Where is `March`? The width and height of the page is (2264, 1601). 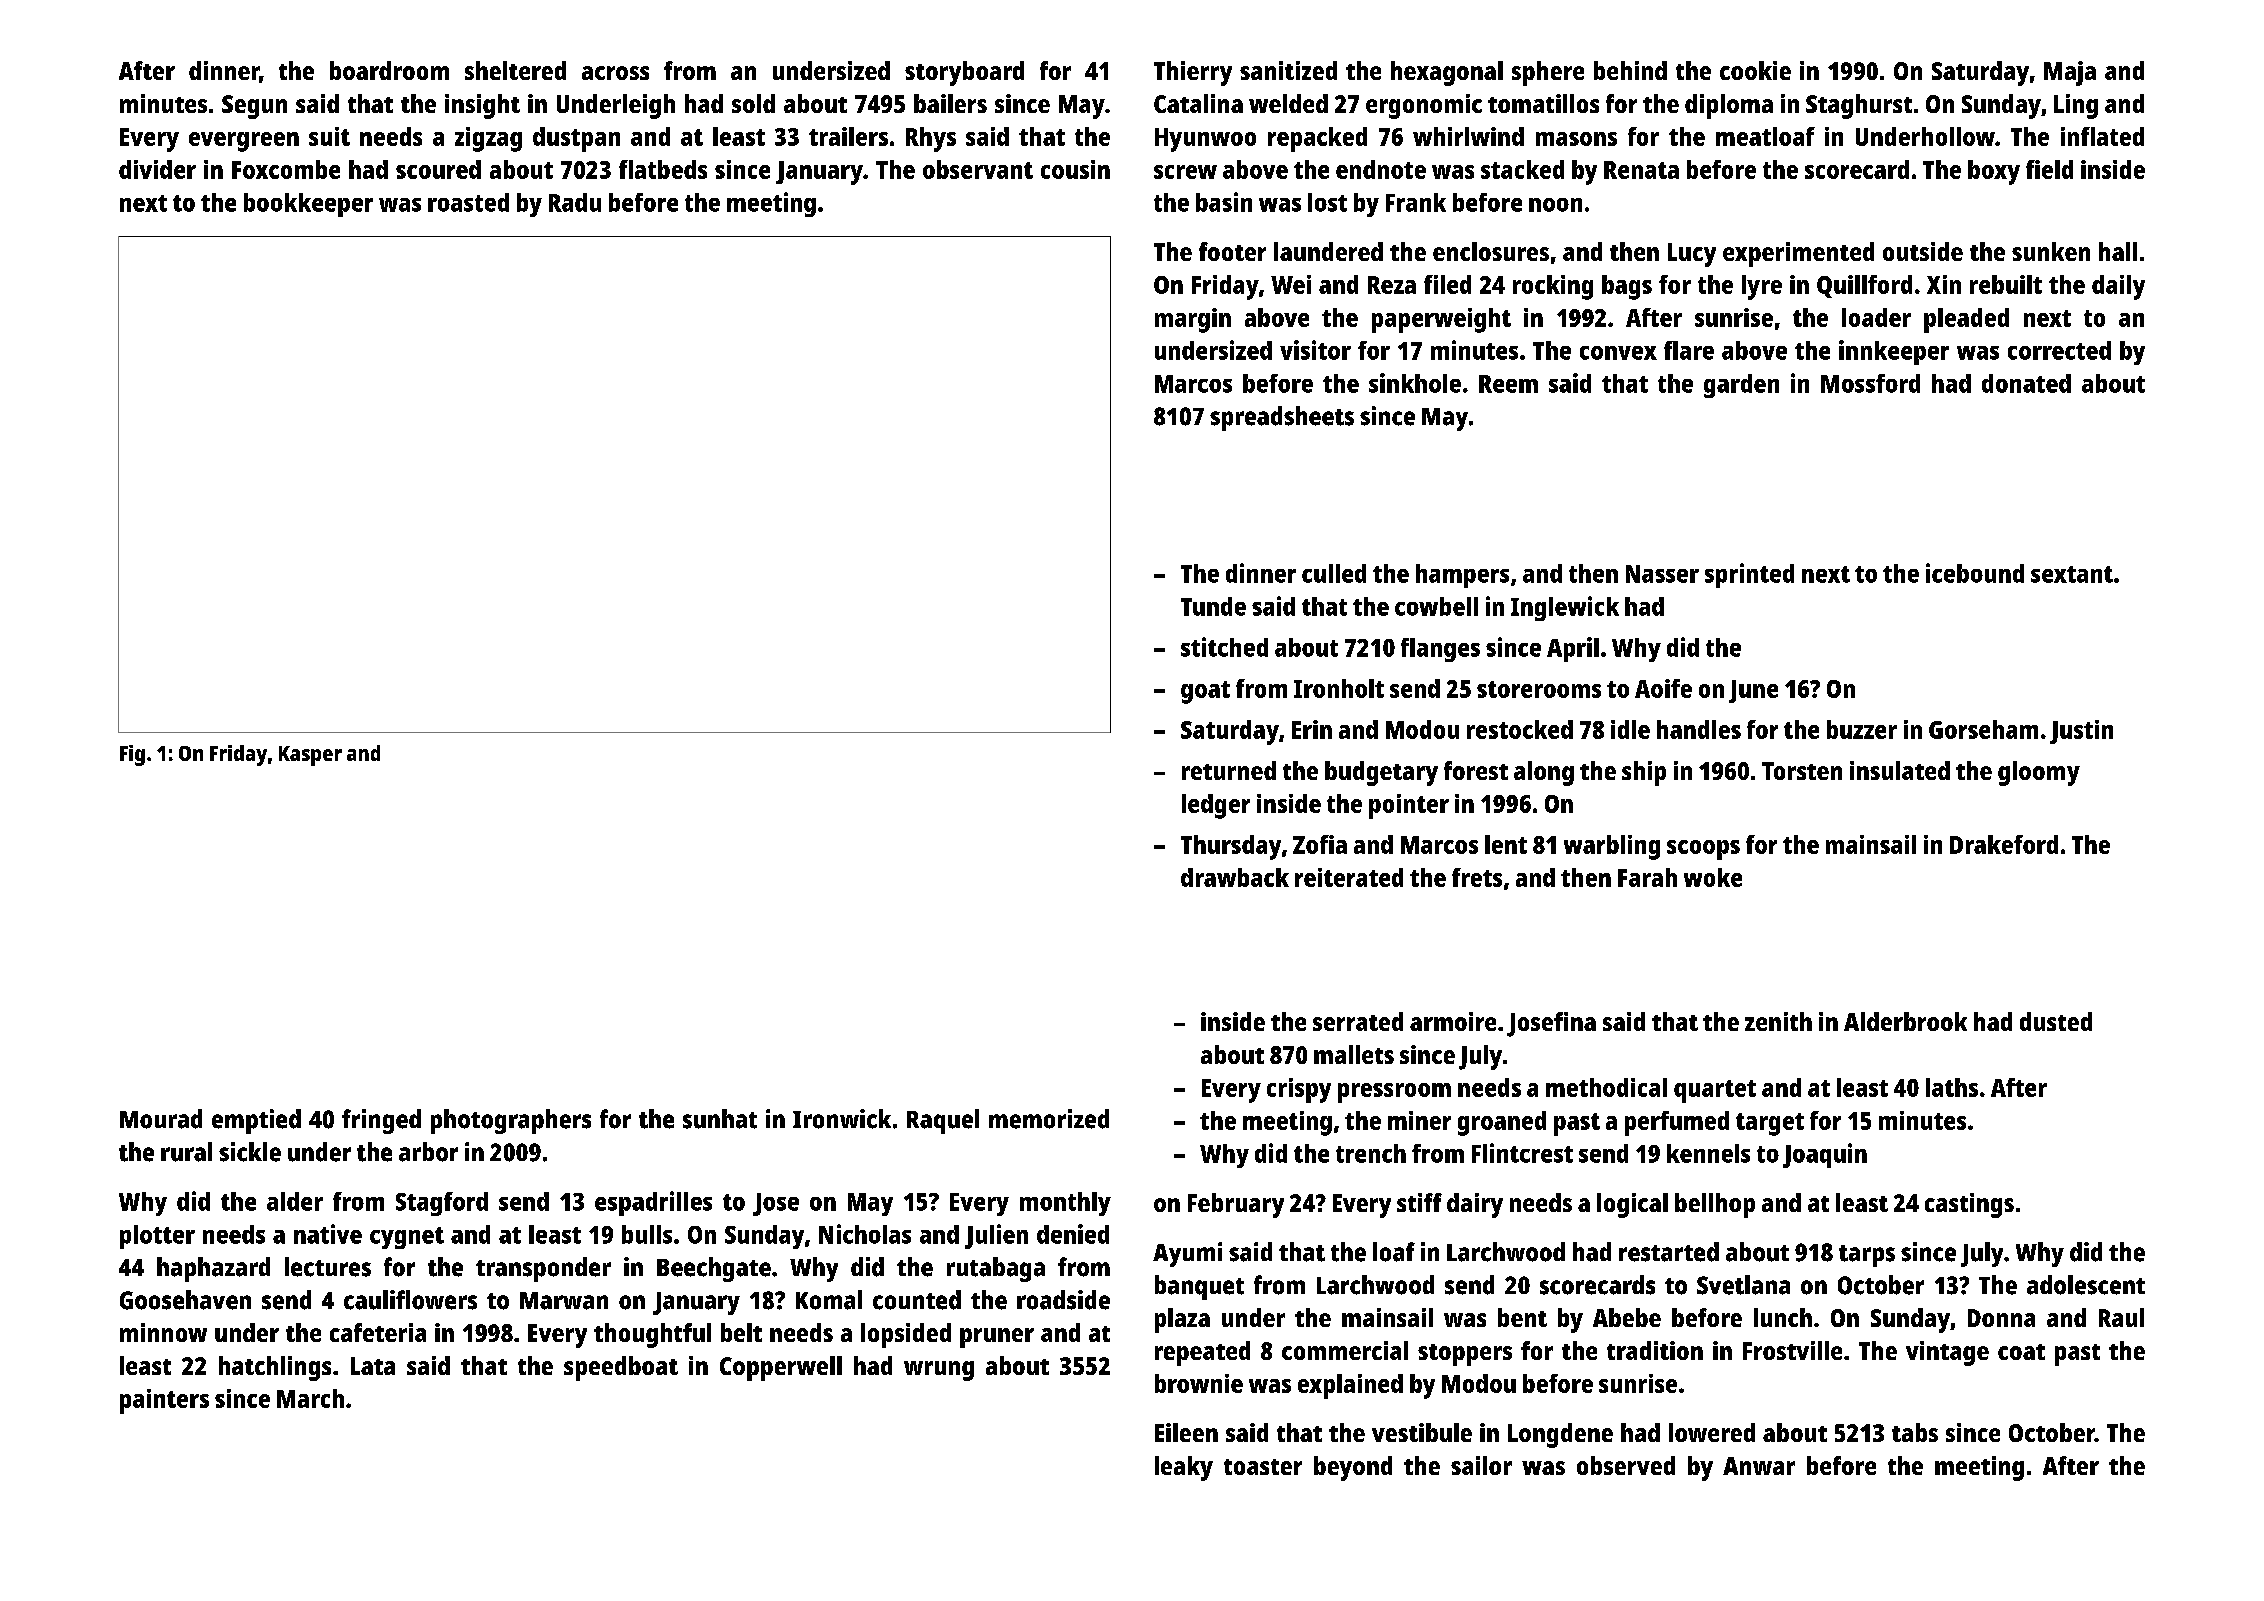 March is located at coordinates (310, 1398).
